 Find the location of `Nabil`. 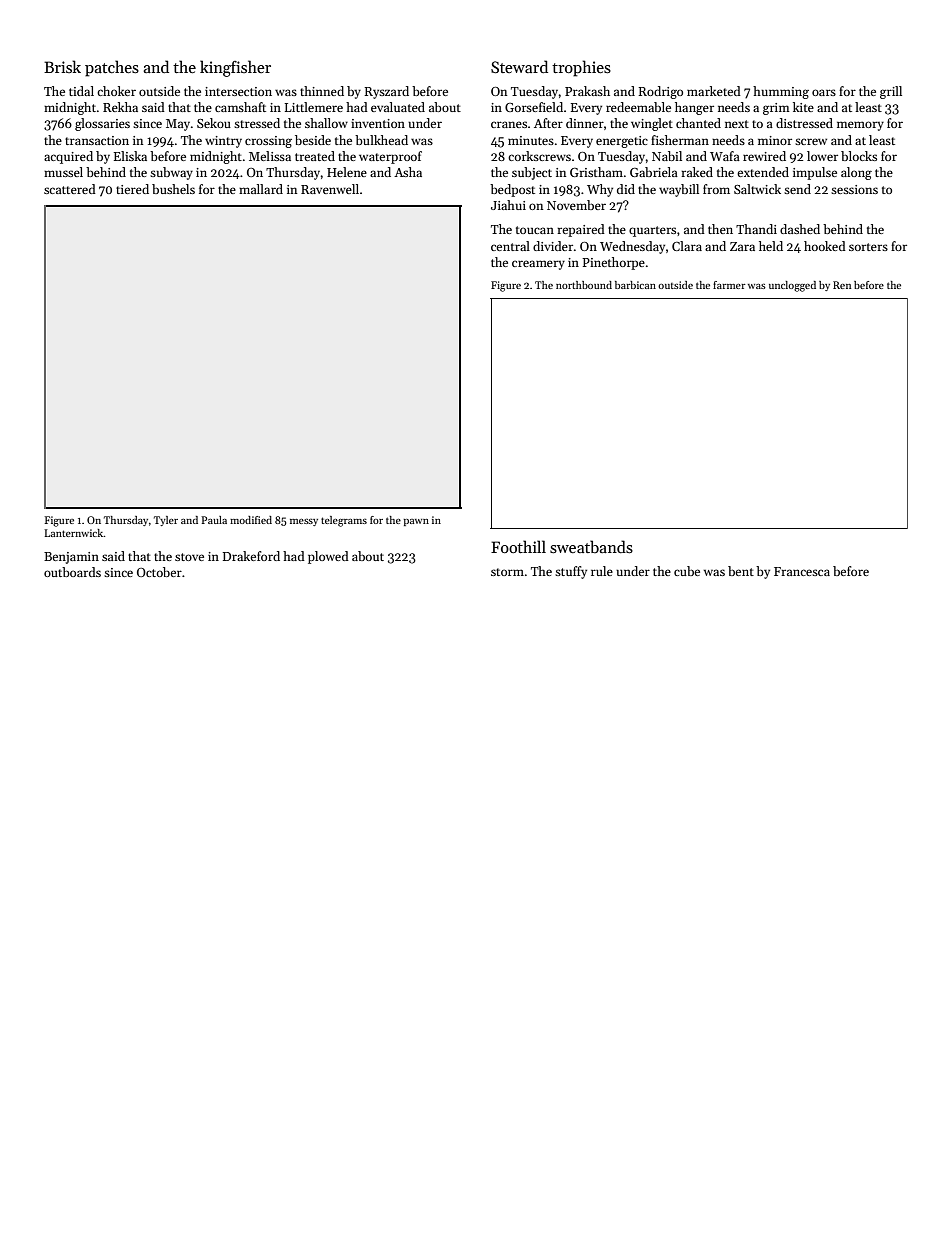

Nabil is located at coordinates (667, 156).
